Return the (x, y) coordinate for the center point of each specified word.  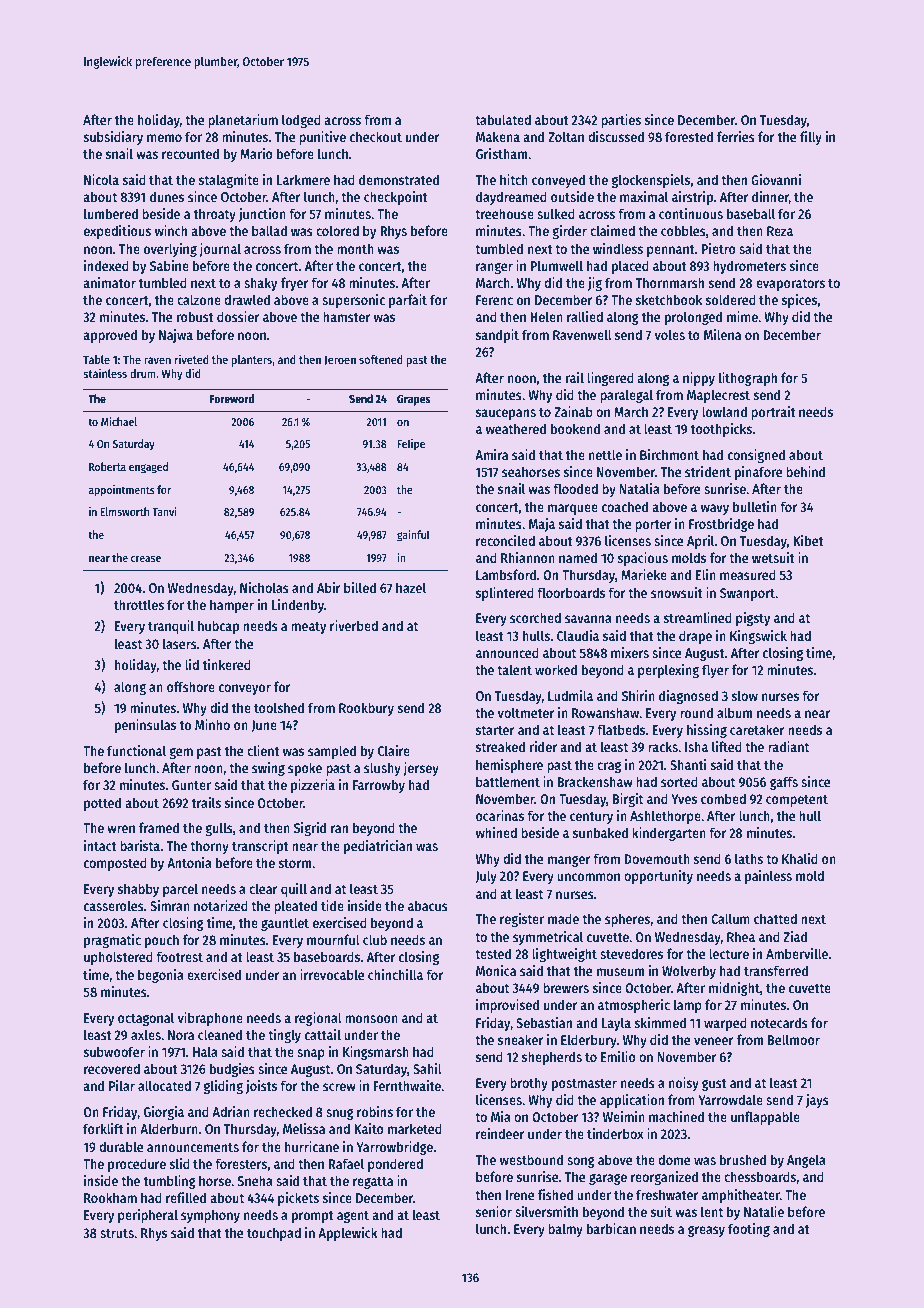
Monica (496, 970)
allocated (164, 1085)
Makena (498, 136)
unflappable (765, 1118)
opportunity (658, 877)
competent (797, 801)
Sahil (427, 1068)
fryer (295, 284)
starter (495, 730)
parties (621, 121)
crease (146, 559)
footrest (179, 956)
